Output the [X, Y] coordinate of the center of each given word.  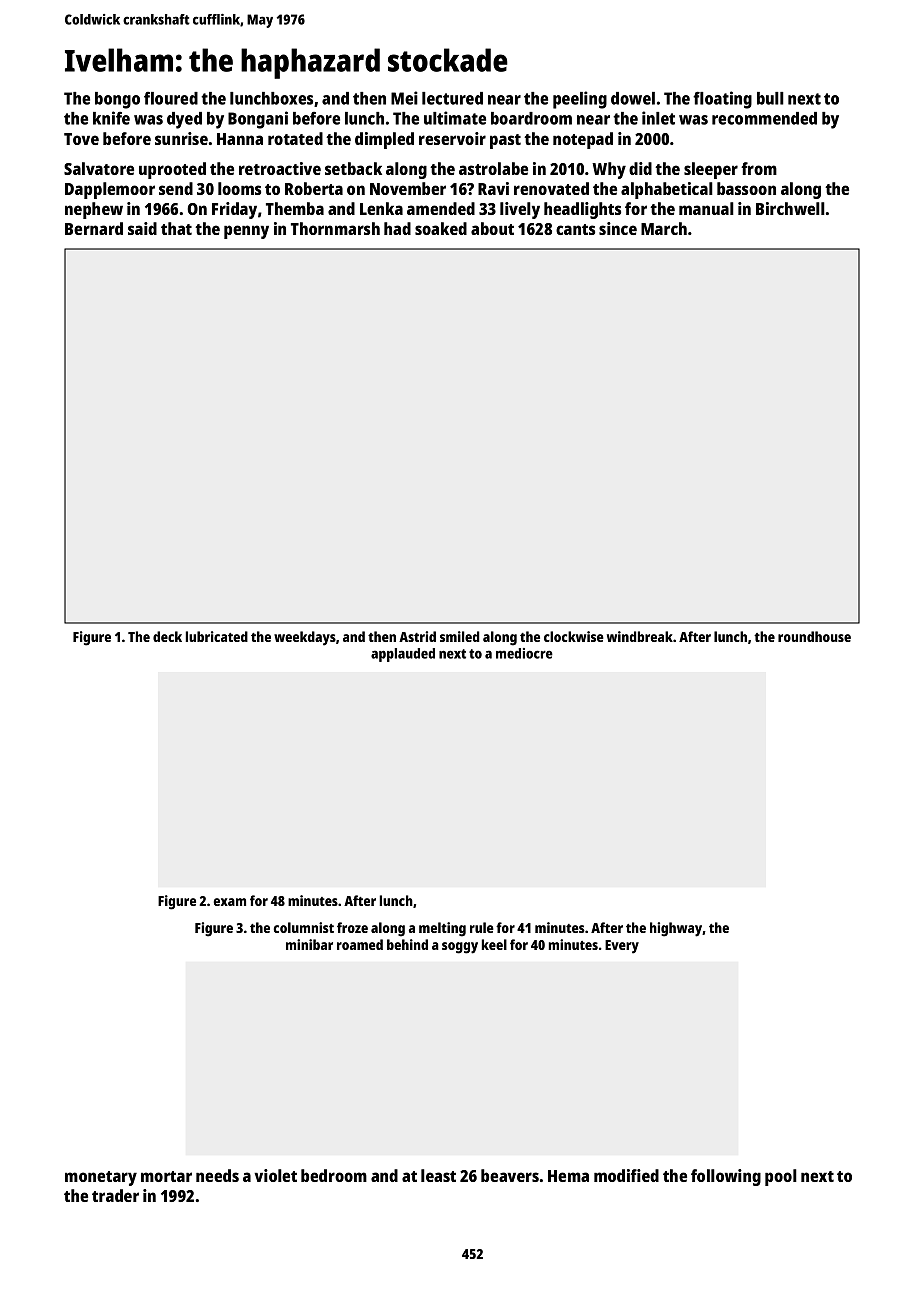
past [505, 141]
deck [167, 636]
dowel [633, 98]
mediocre [524, 653]
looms [239, 188]
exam [230, 902]
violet [275, 1175]
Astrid [417, 636]
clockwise [574, 636]
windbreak [640, 636]
